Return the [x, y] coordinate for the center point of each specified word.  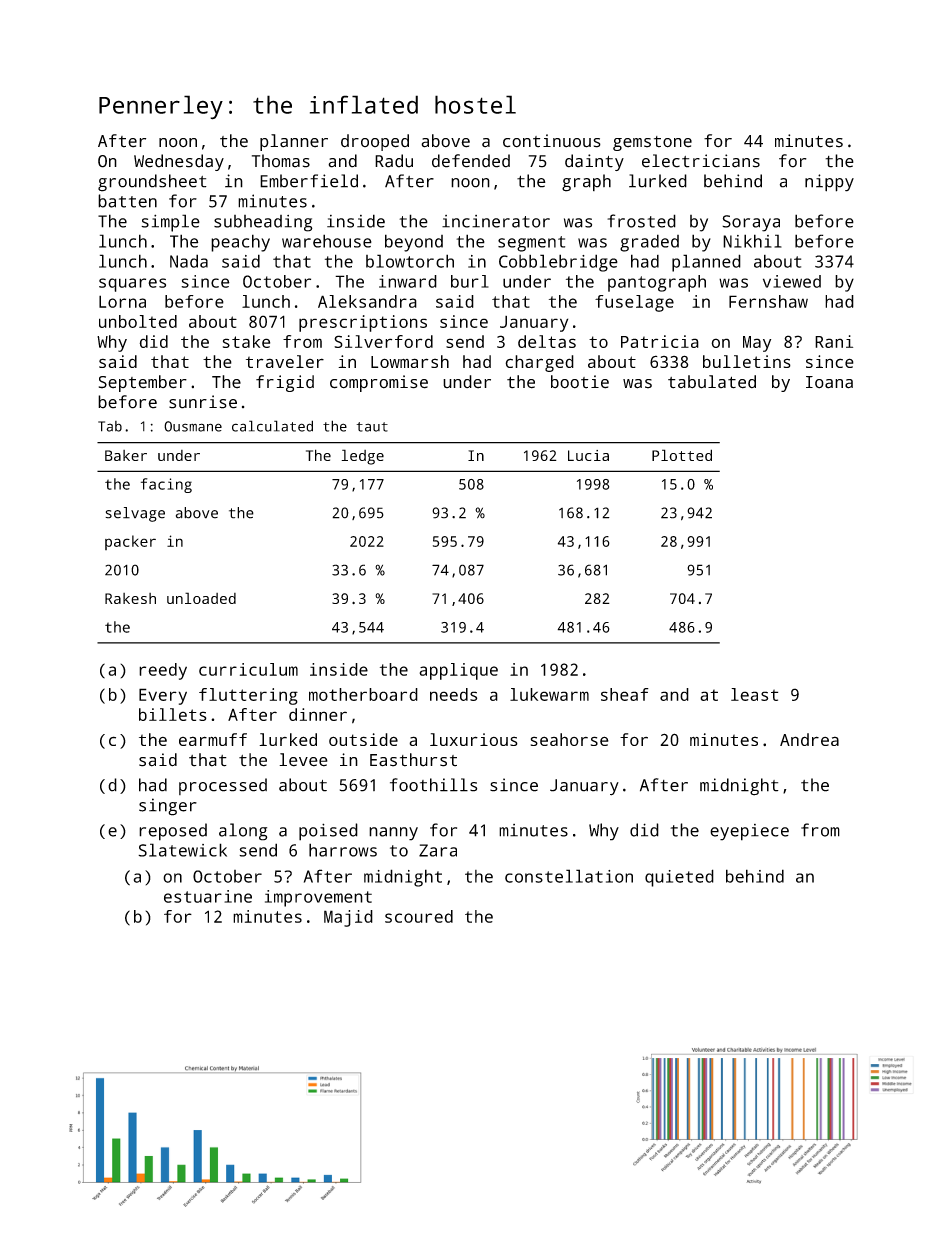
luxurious [474, 739]
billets [173, 714]
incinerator [496, 221]
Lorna [122, 301]
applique [458, 671]
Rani [834, 341]
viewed [792, 281]
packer [130, 542]
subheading [263, 223]
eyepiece [749, 832]
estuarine [208, 896]
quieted [679, 878]
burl [470, 281]
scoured [419, 916]
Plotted [682, 455]
